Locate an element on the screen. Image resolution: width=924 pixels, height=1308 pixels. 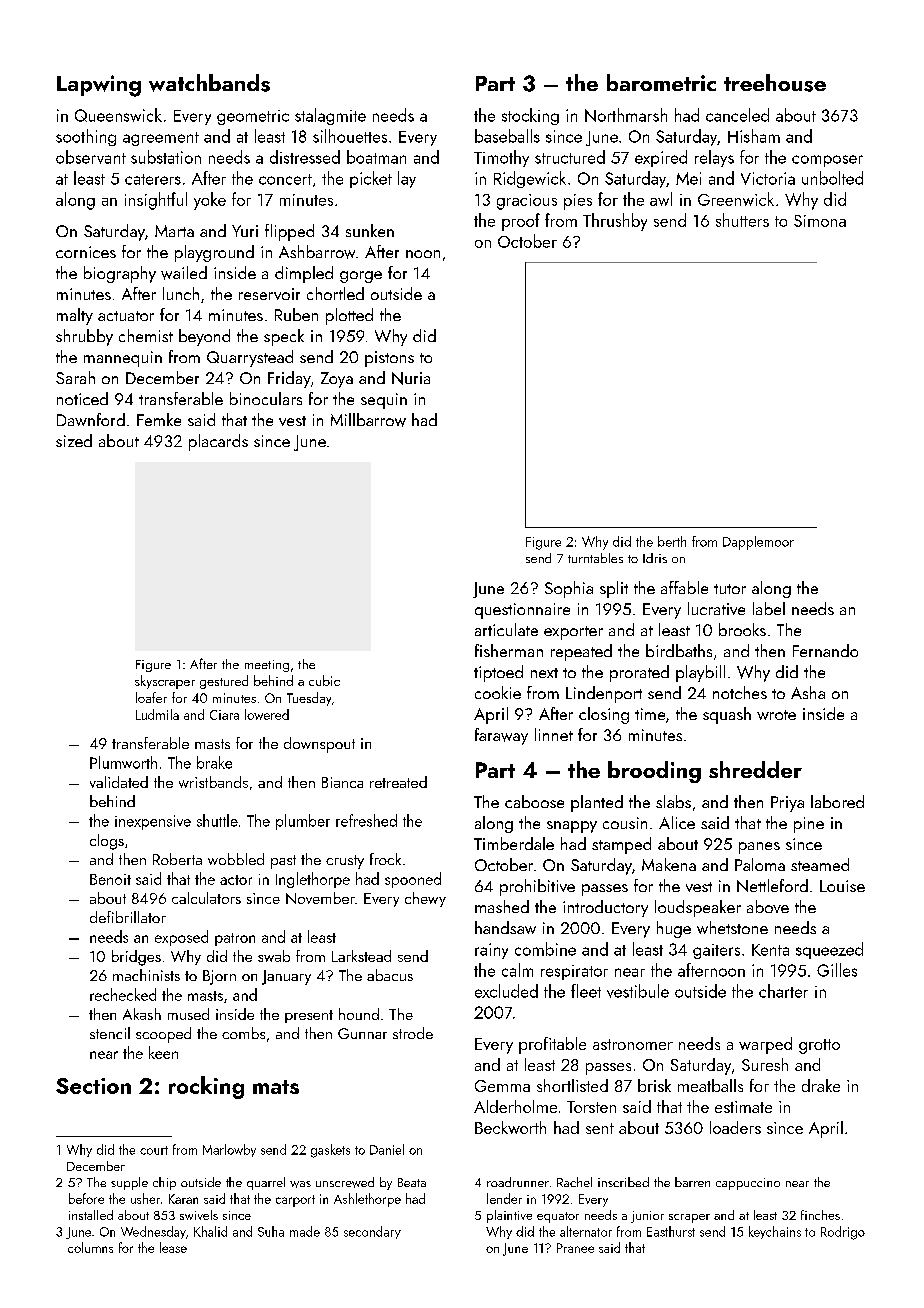
unscrewed is located at coordinates (345, 1182).
